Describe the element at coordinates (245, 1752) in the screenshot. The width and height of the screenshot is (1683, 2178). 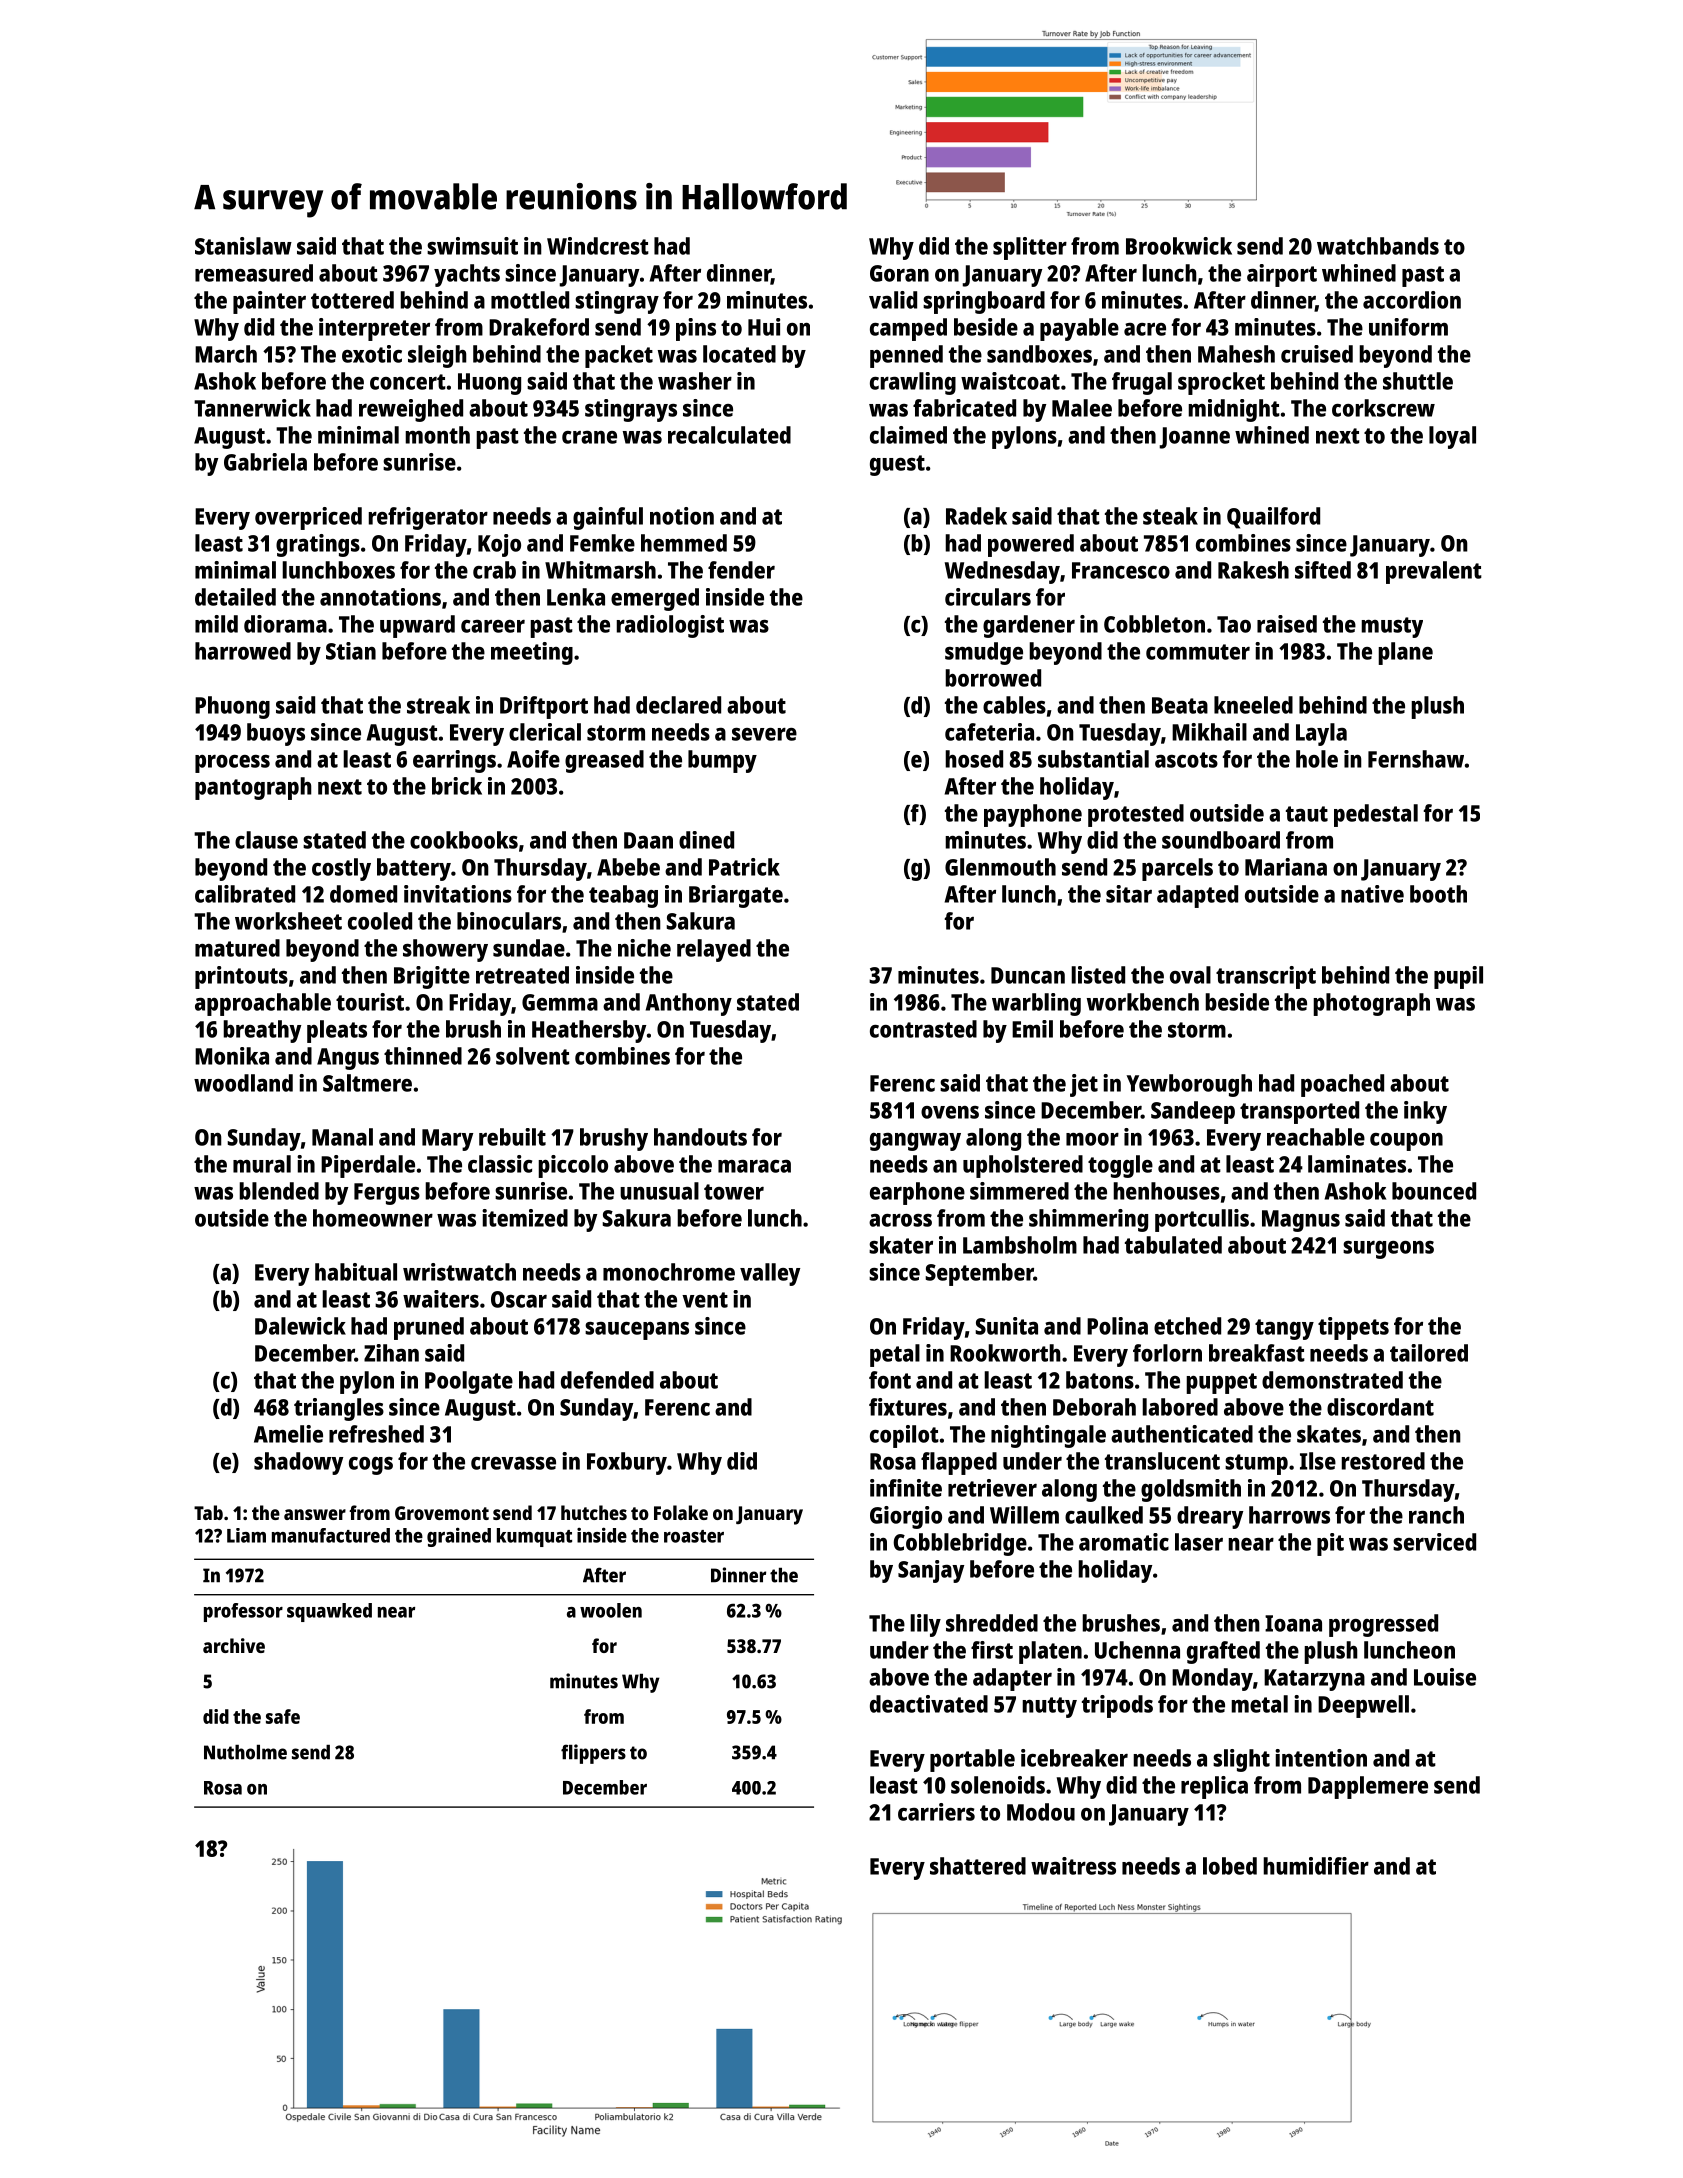
I see `Nutholme` at that location.
